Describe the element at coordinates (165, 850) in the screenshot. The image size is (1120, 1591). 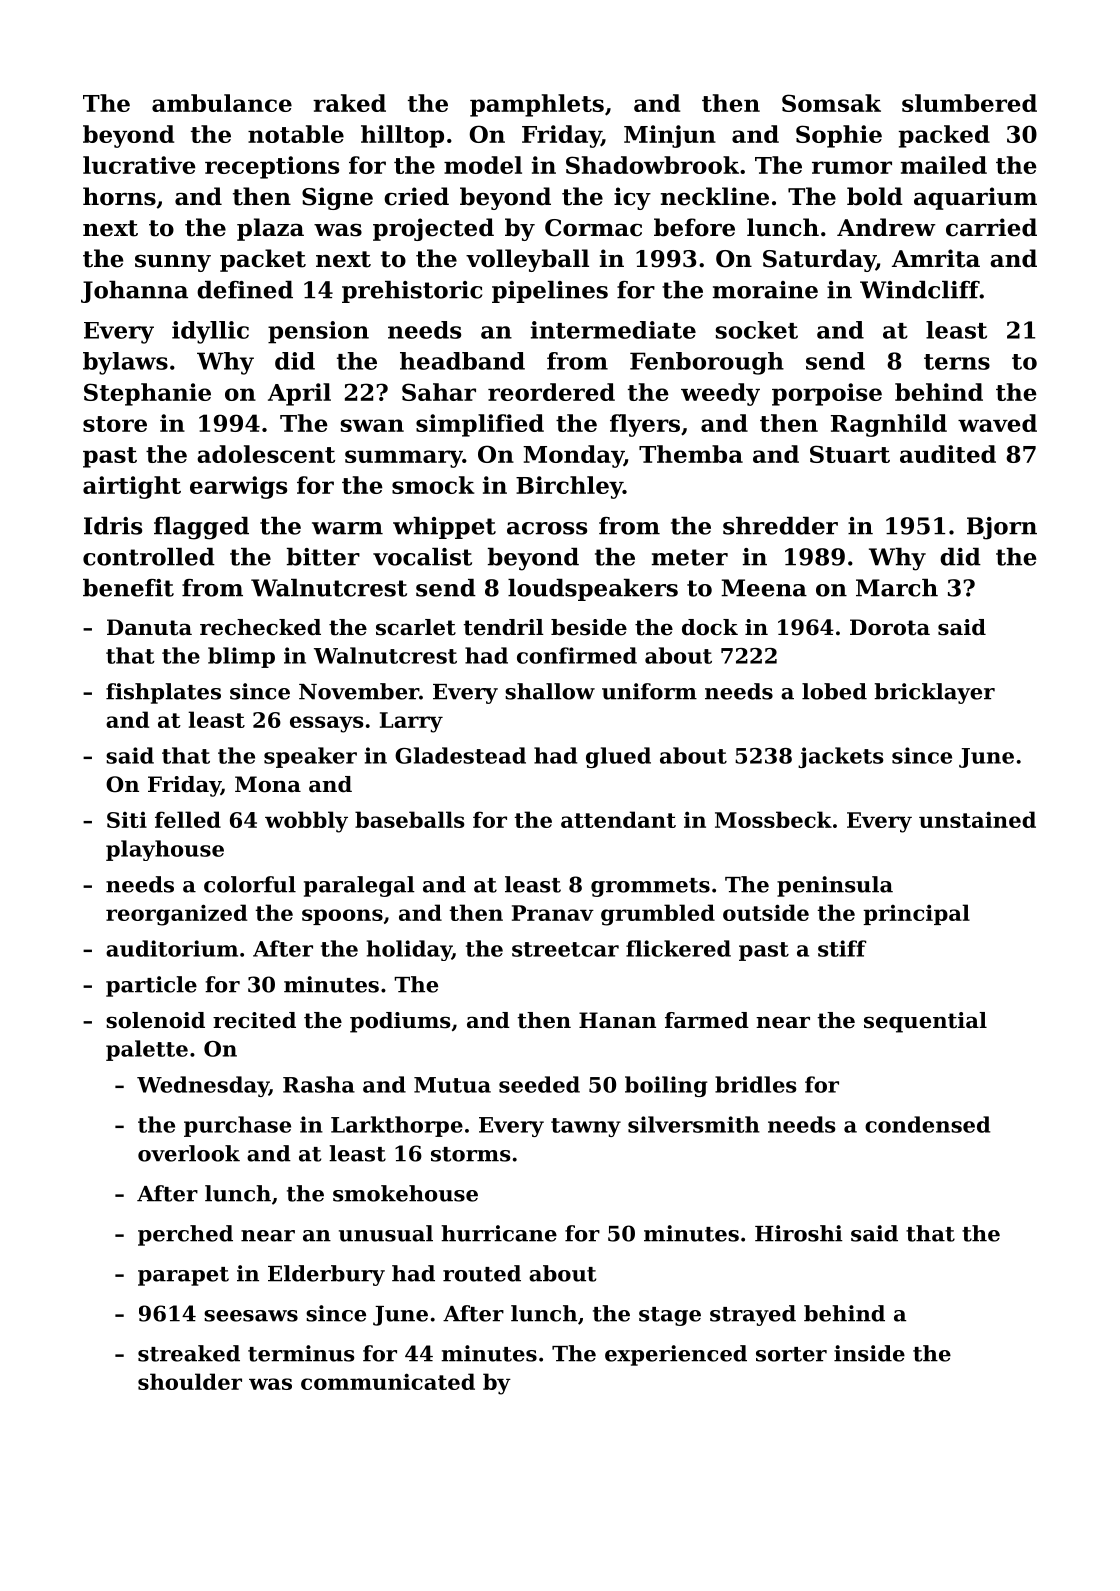
I see `playhouse` at that location.
